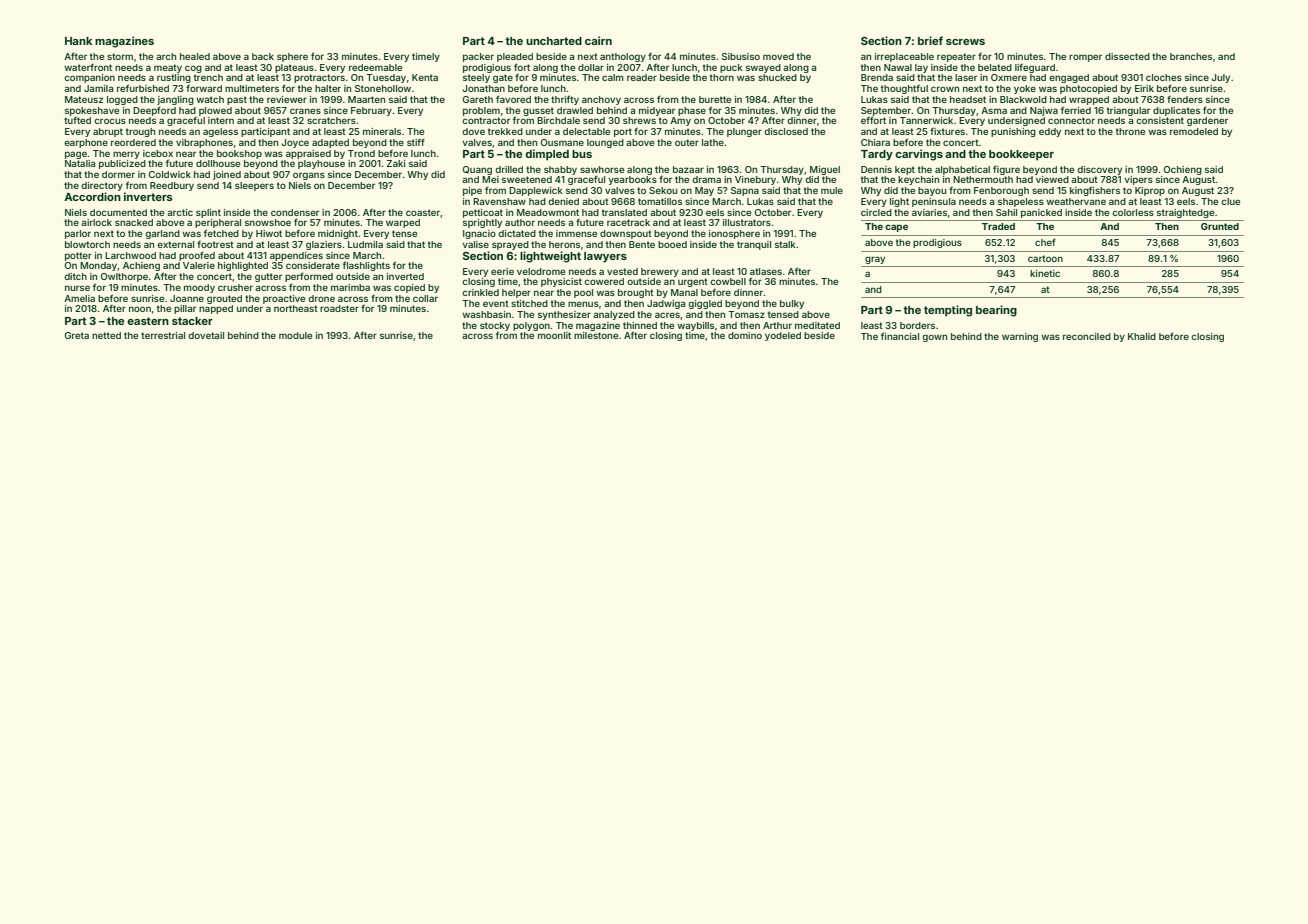 This screenshot has width=1308, height=924. What do you see at coordinates (558, 120) in the screenshot?
I see `Birchdale` at bounding box center [558, 120].
